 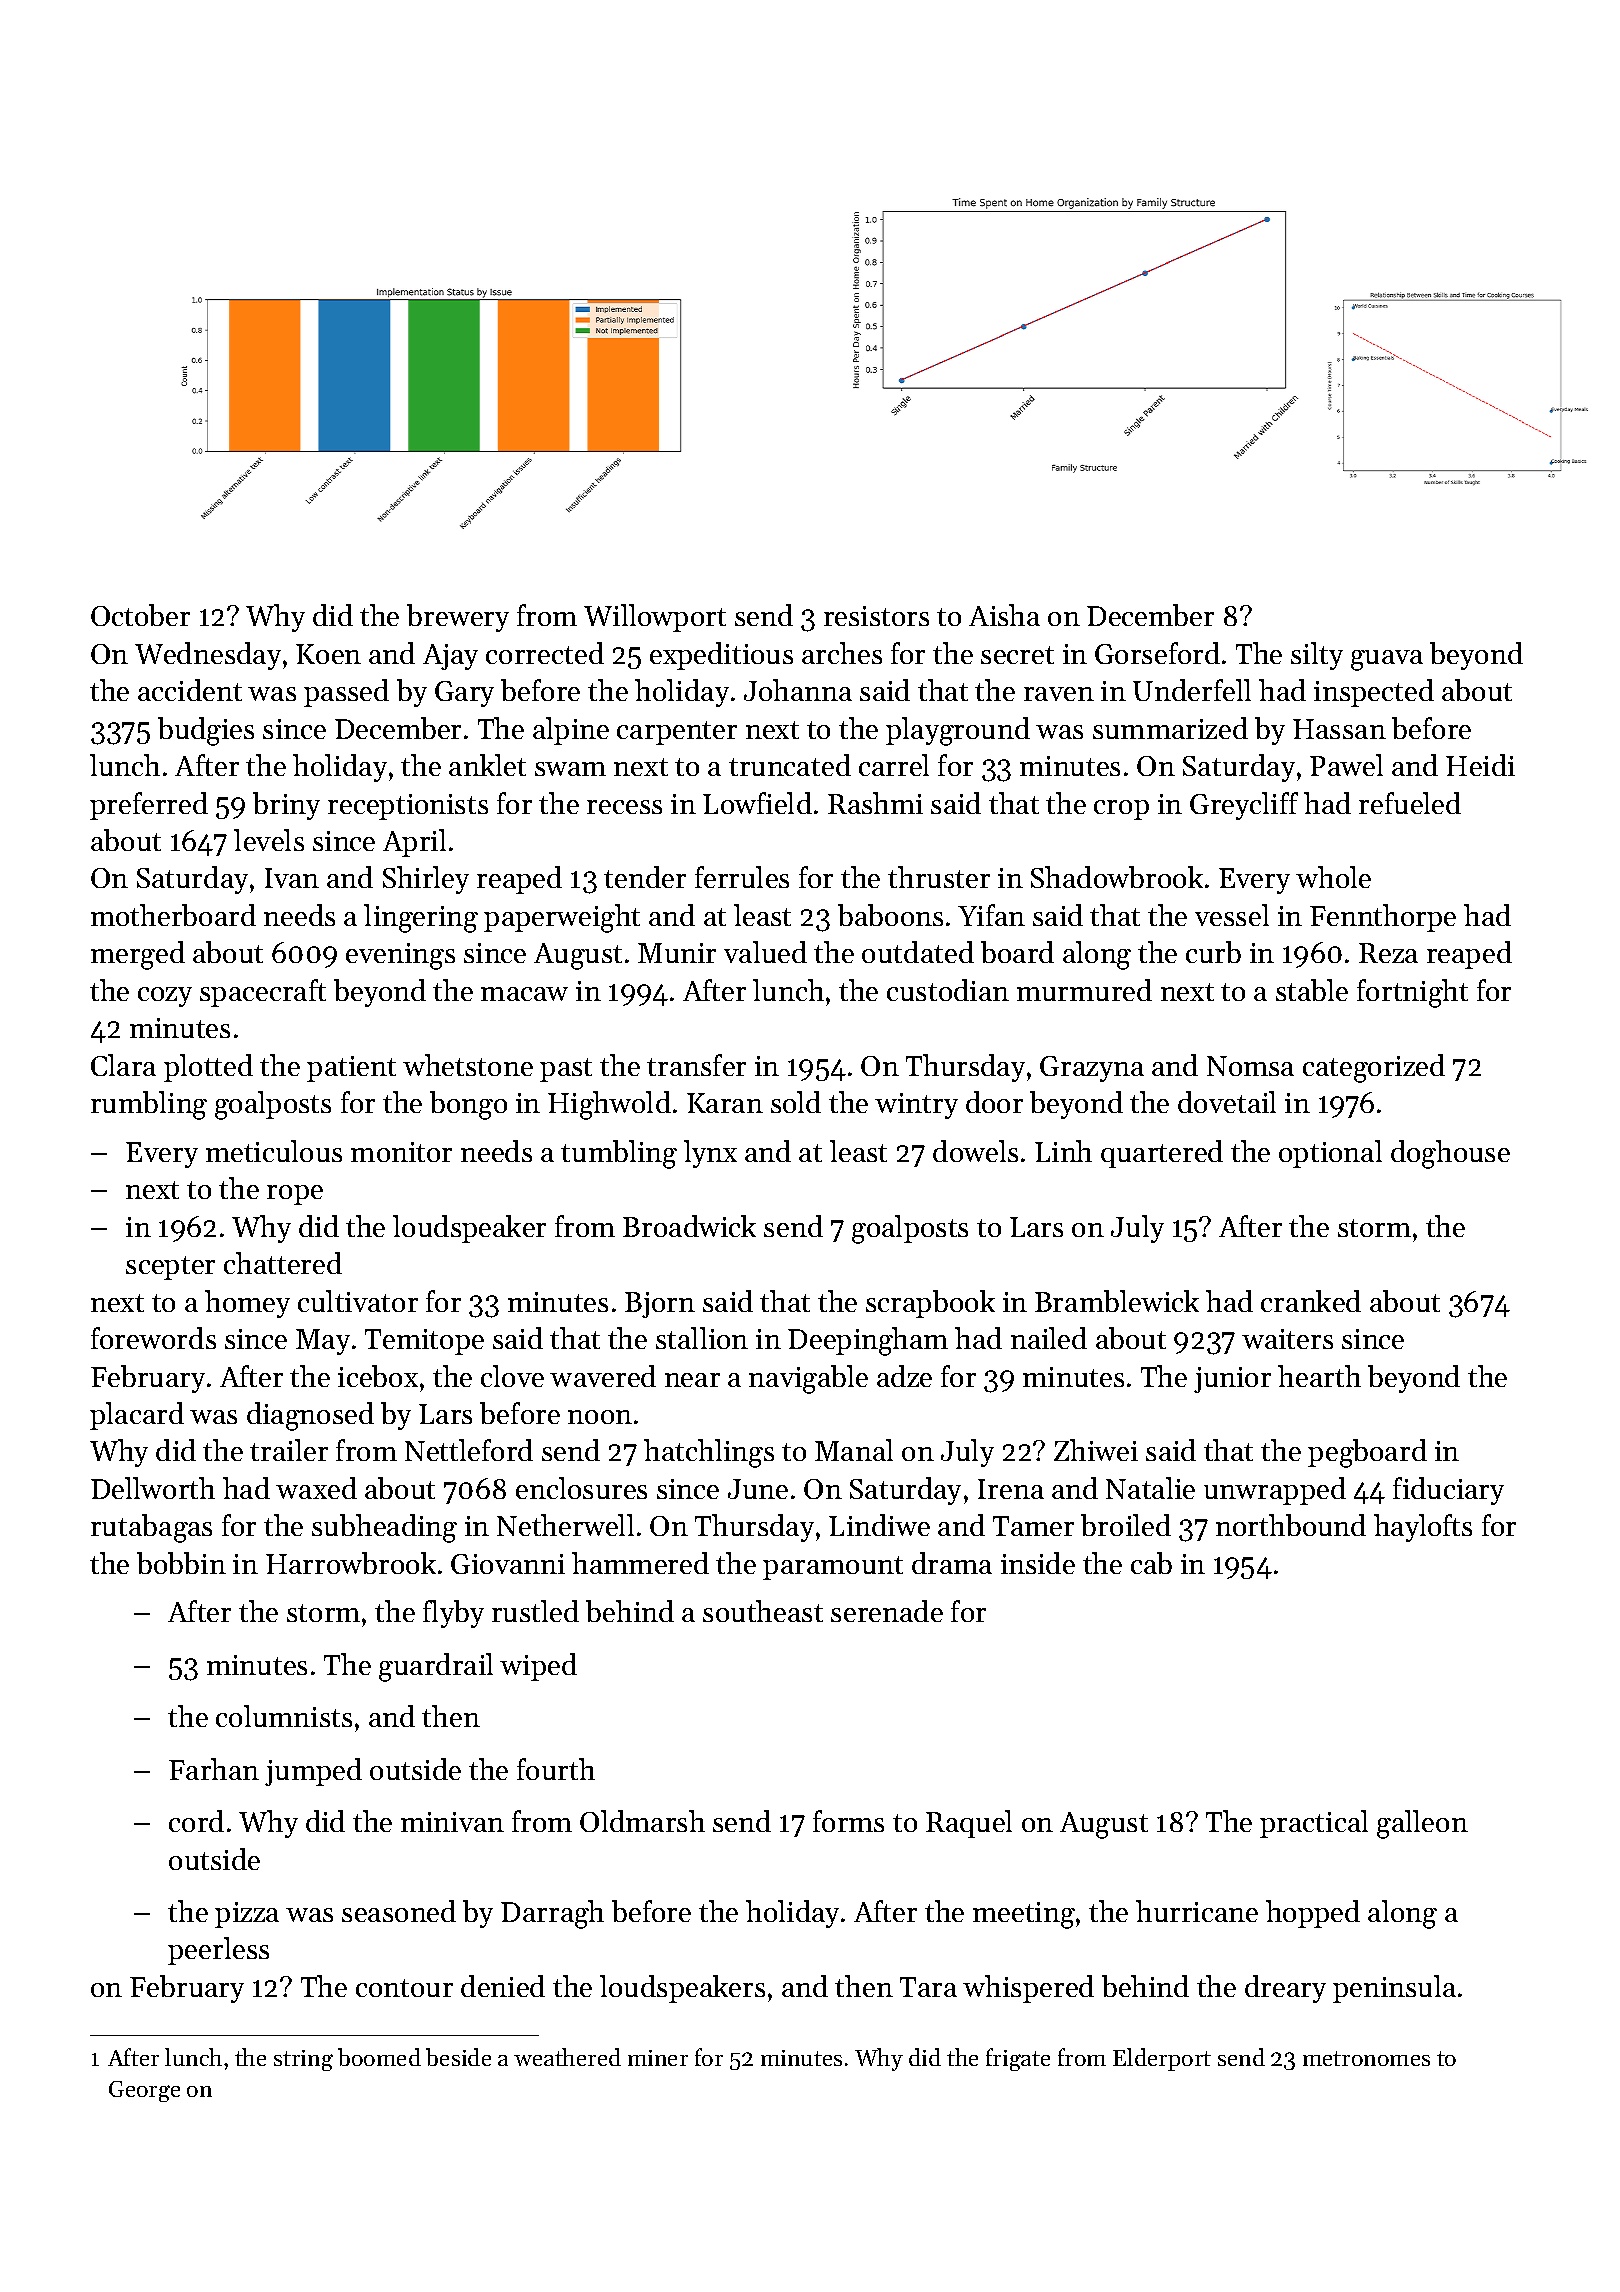 What do you see at coordinates (138, 955) in the image?
I see `merged` at bounding box center [138, 955].
